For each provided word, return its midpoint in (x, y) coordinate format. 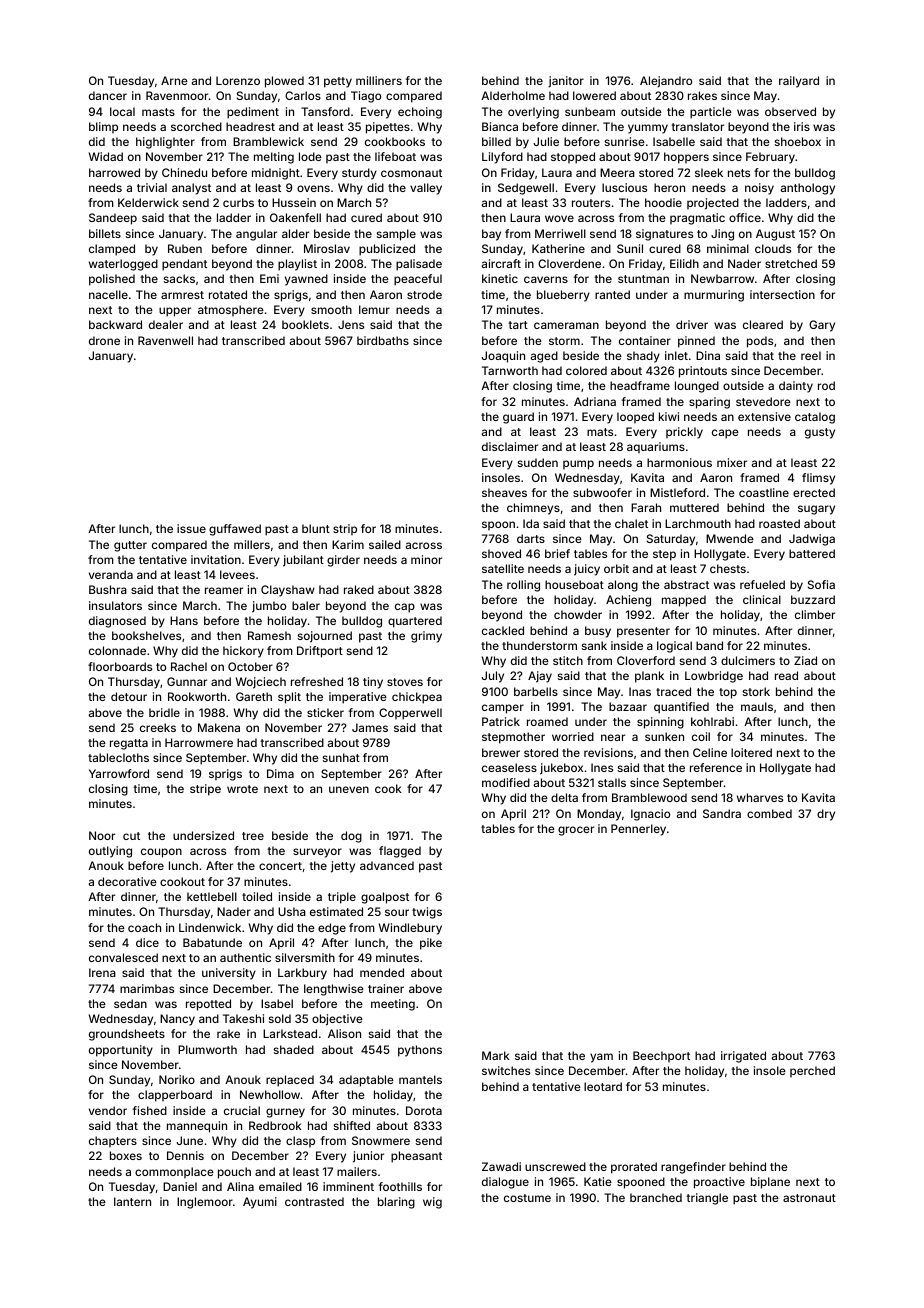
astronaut (809, 1198)
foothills (400, 1186)
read (786, 675)
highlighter (165, 143)
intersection (782, 294)
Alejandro (666, 82)
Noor (102, 835)
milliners (379, 80)
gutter (130, 546)
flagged (400, 852)
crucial (242, 1110)
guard (518, 418)
